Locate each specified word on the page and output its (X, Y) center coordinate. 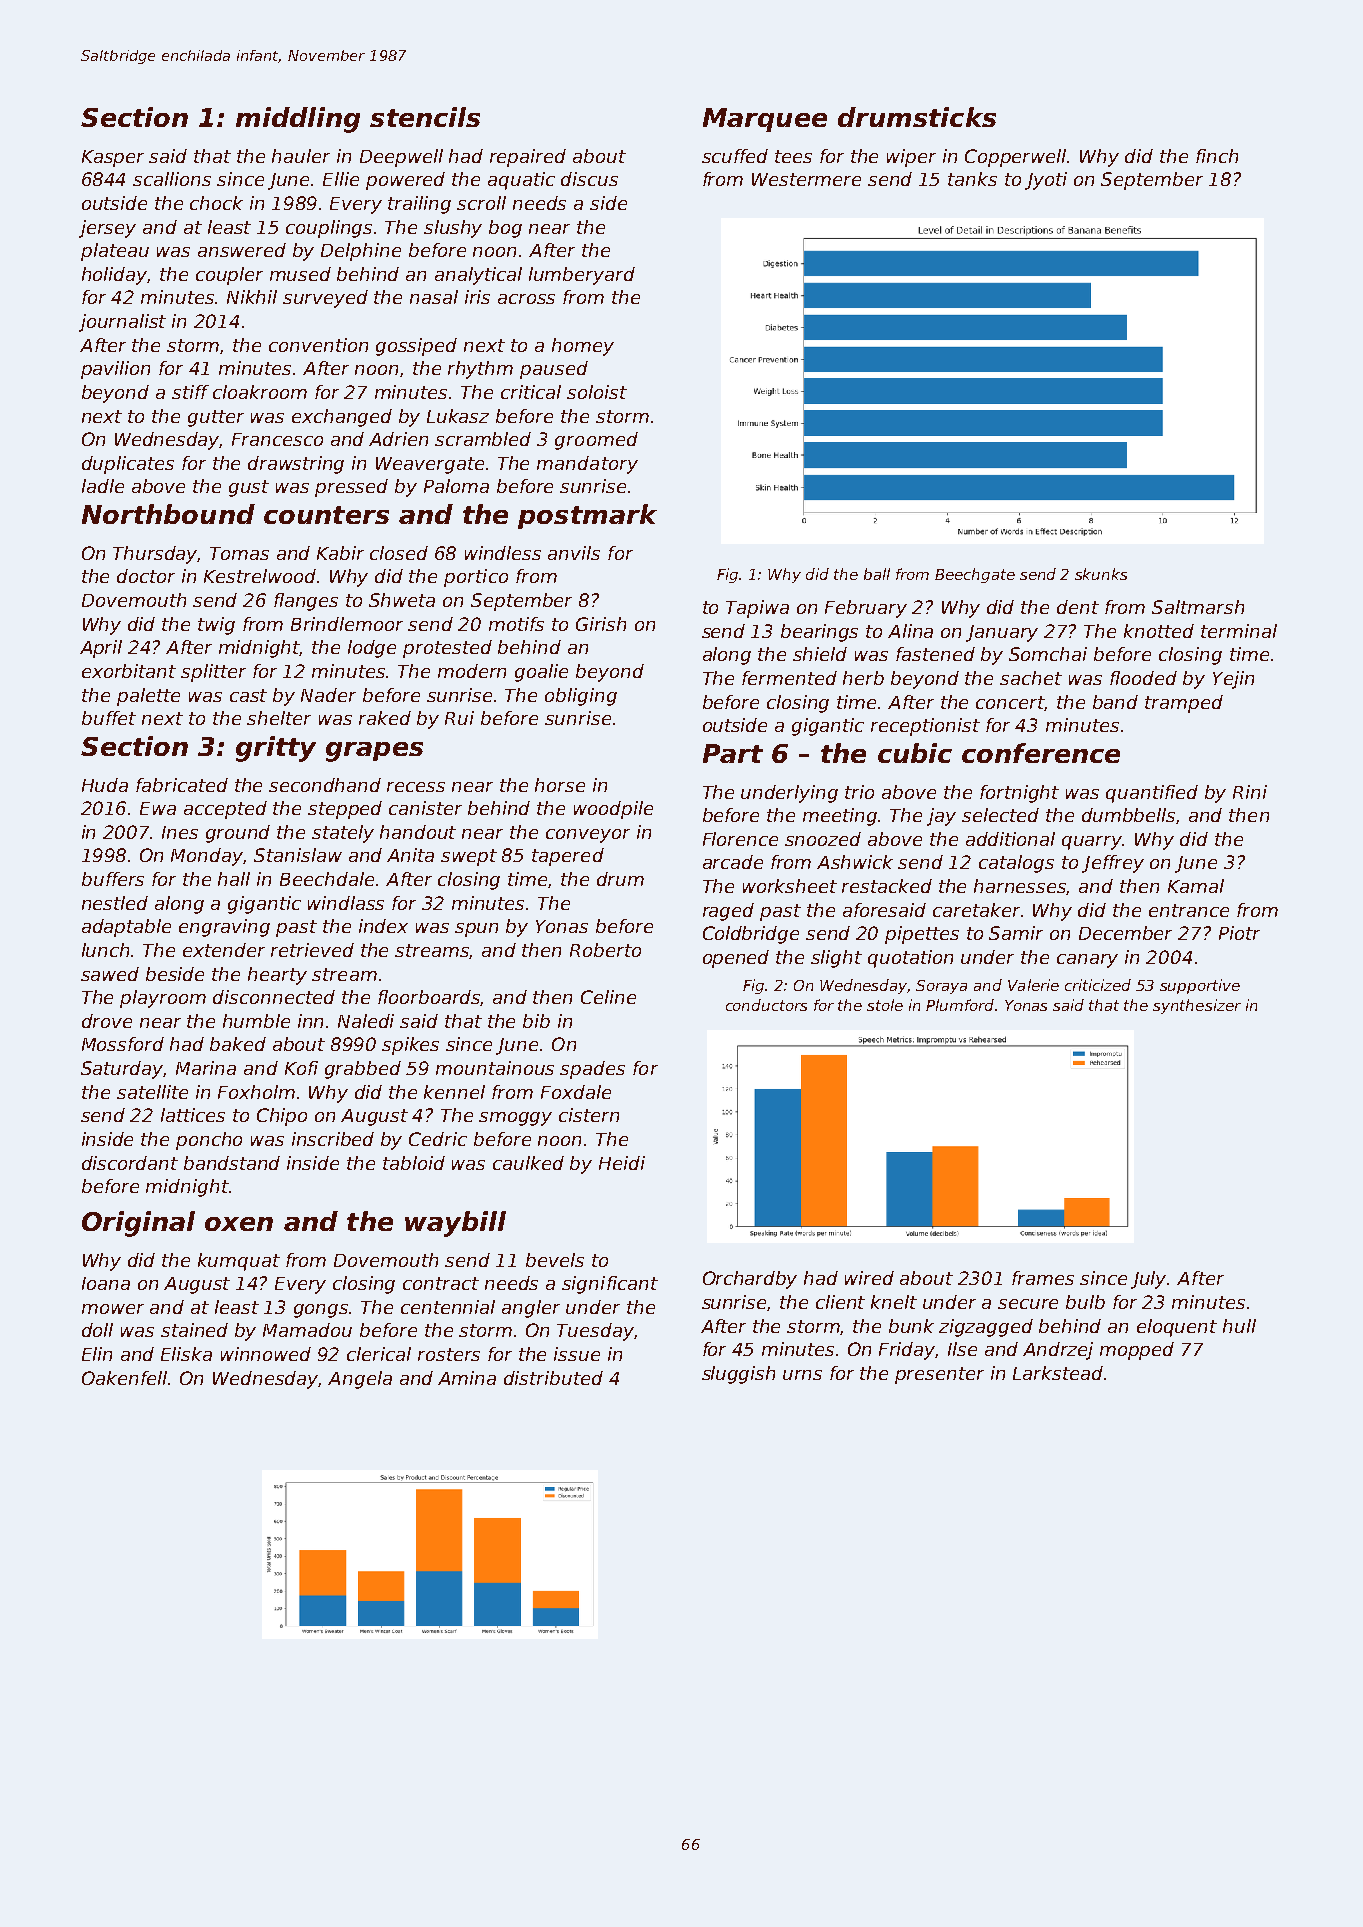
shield (820, 654)
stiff (190, 392)
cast (248, 695)
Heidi (622, 1163)
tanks (972, 179)
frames (1043, 1278)
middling (298, 120)
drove (107, 1021)
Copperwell (1016, 158)
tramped (1184, 704)
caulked (528, 1163)
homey (583, 347)
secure (1028, 1304)
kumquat (239, 1262)
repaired (528, 158)
